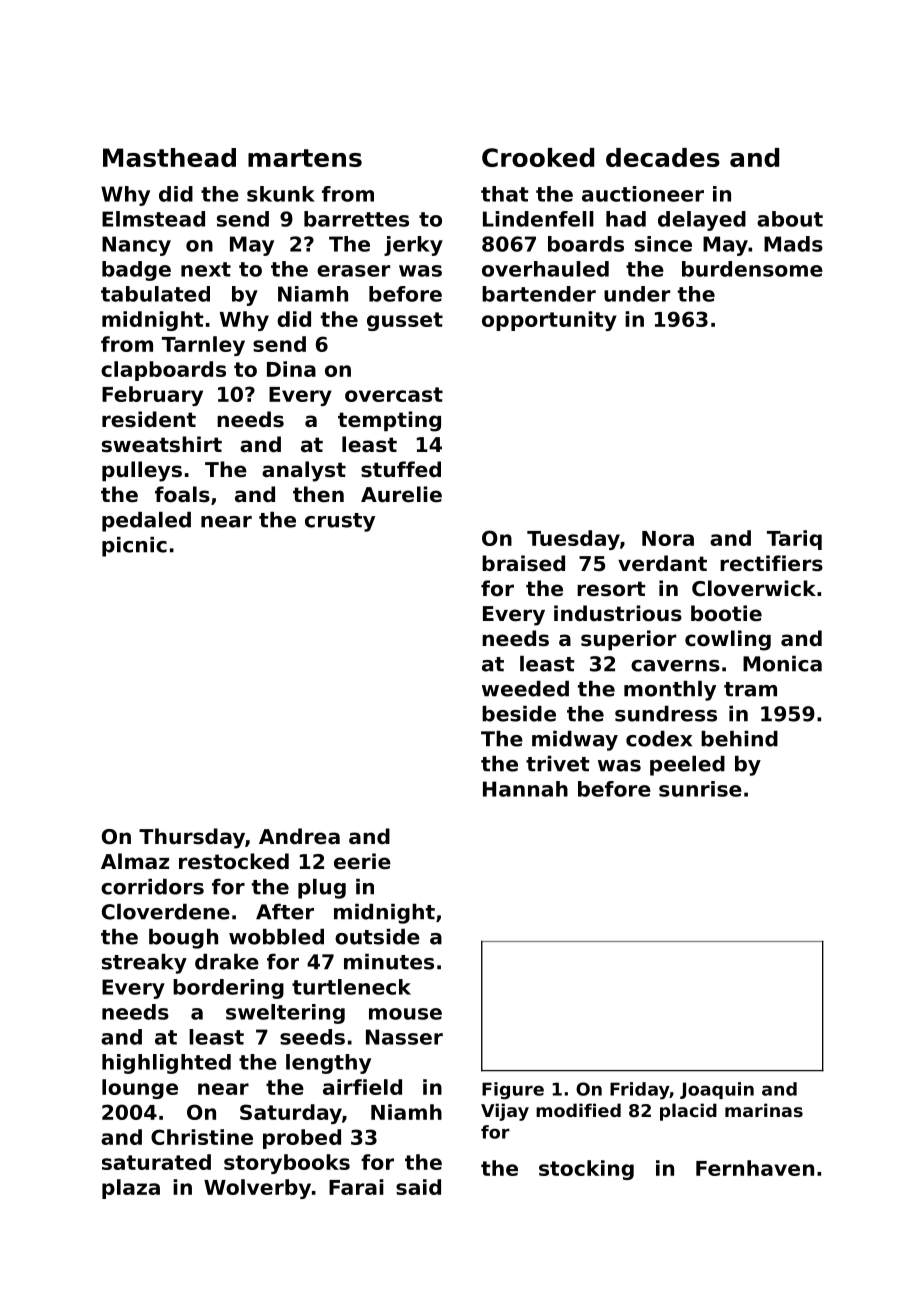 The image size is (924, 1311). Describe the element at coordinates (764, 1110) in the image. I see `marinas` at that location.
